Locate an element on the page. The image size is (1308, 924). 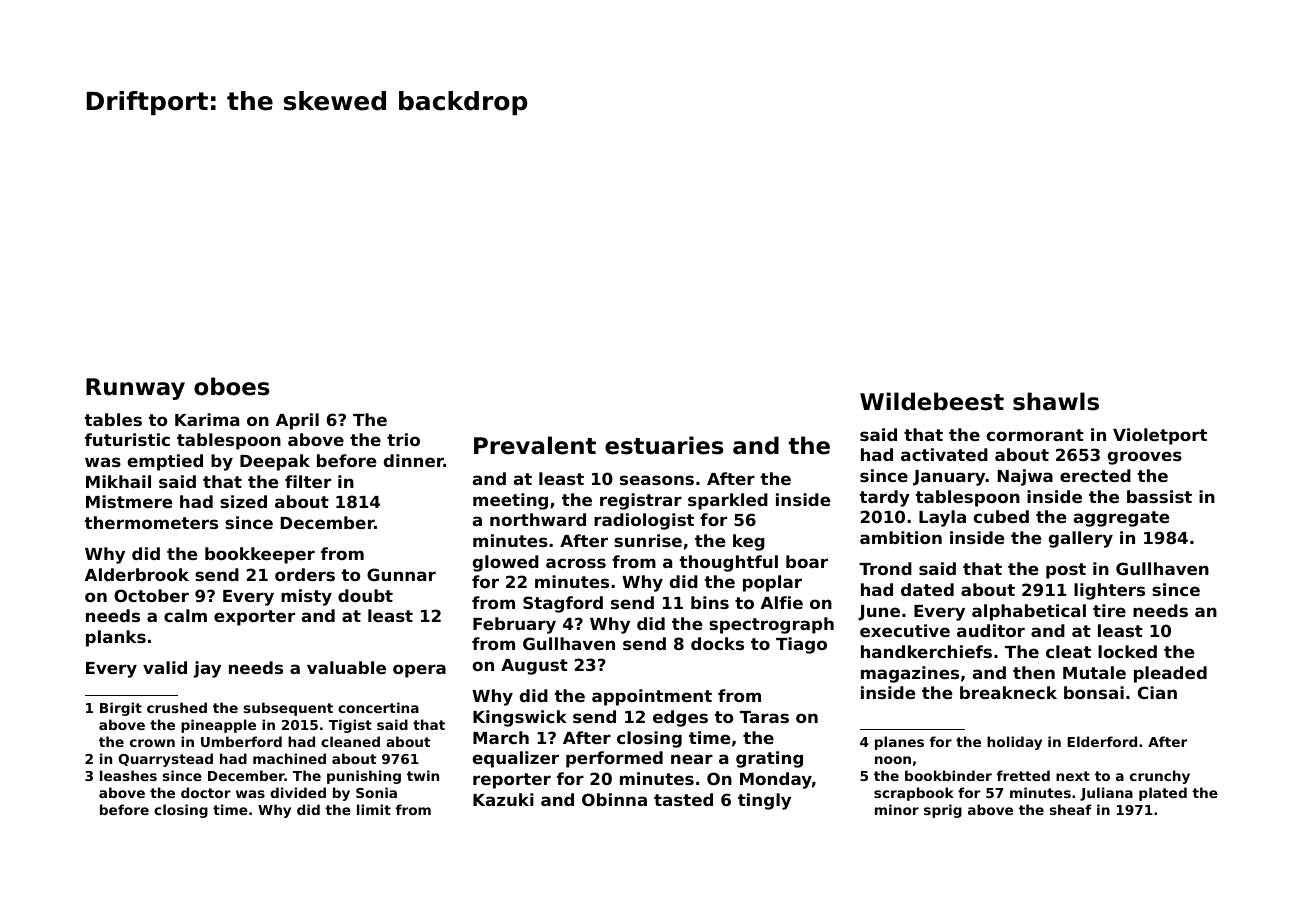
Elderford is located at coordinates (1102, 741).
